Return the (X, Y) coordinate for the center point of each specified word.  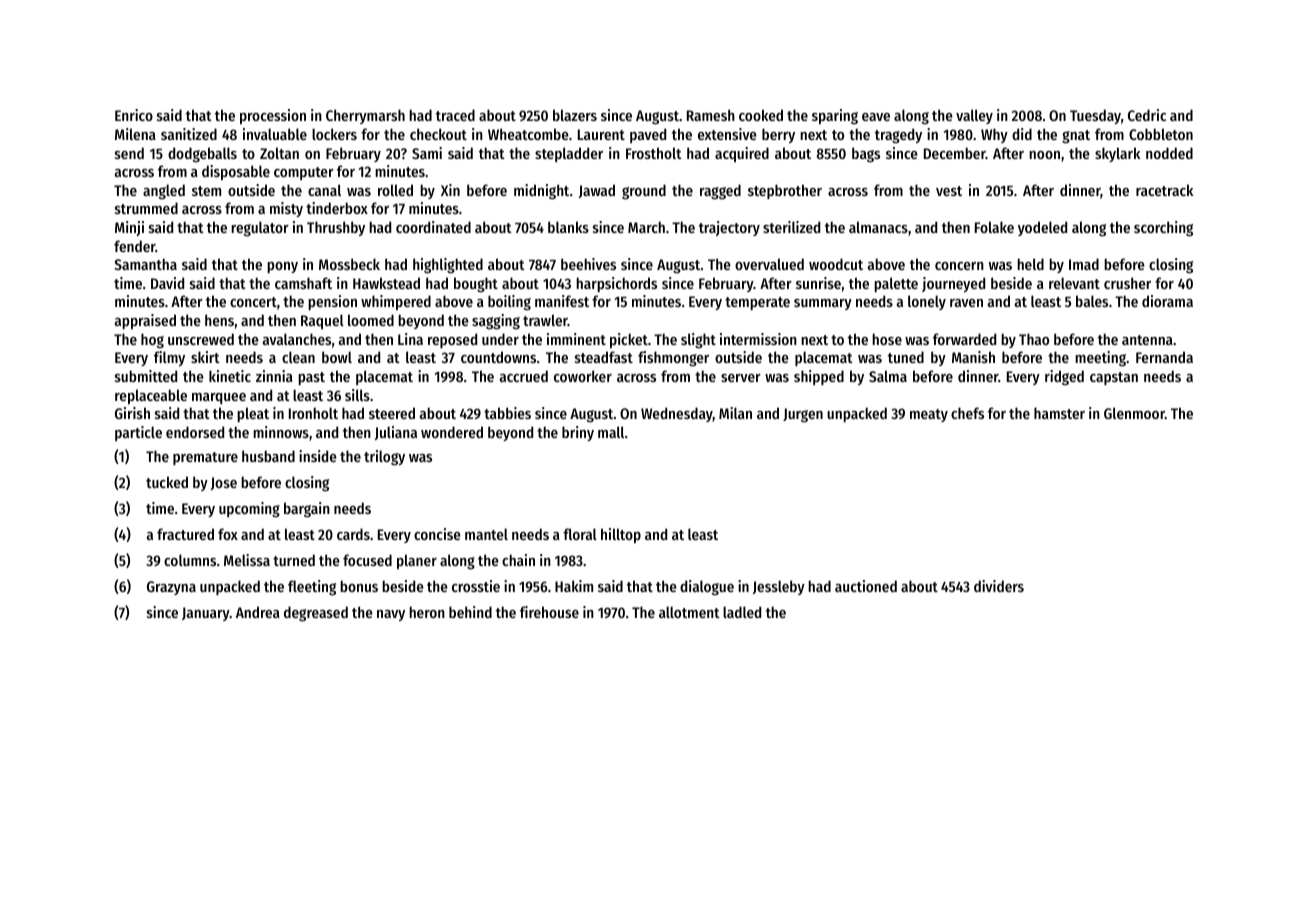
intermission (758, 339)
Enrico (134, 115)
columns (190, 560)
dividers (999, 586)
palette (896, 284)
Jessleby (779, 587)
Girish (132, 413)
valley (974, 116)
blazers (575, 115)
